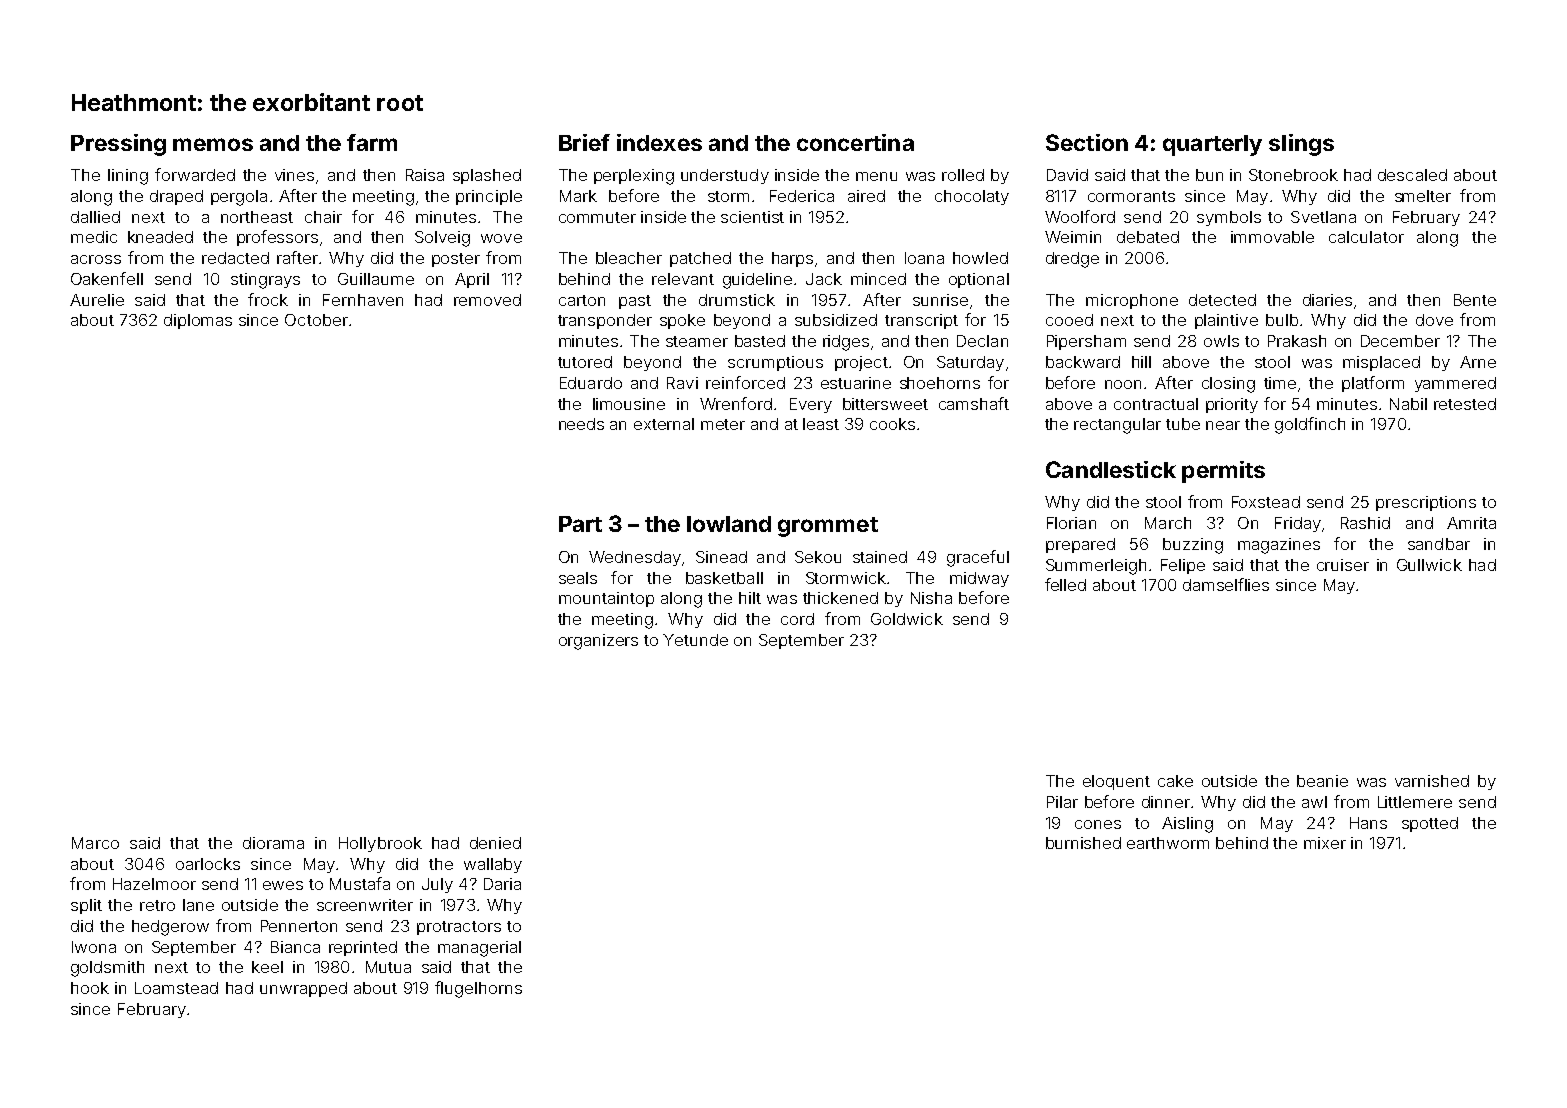 The height and width of the document is (1108, 1567). What do you see at coordinates (750, 598) in the document?
I see `hilt` at bounding box center [750, 598].
